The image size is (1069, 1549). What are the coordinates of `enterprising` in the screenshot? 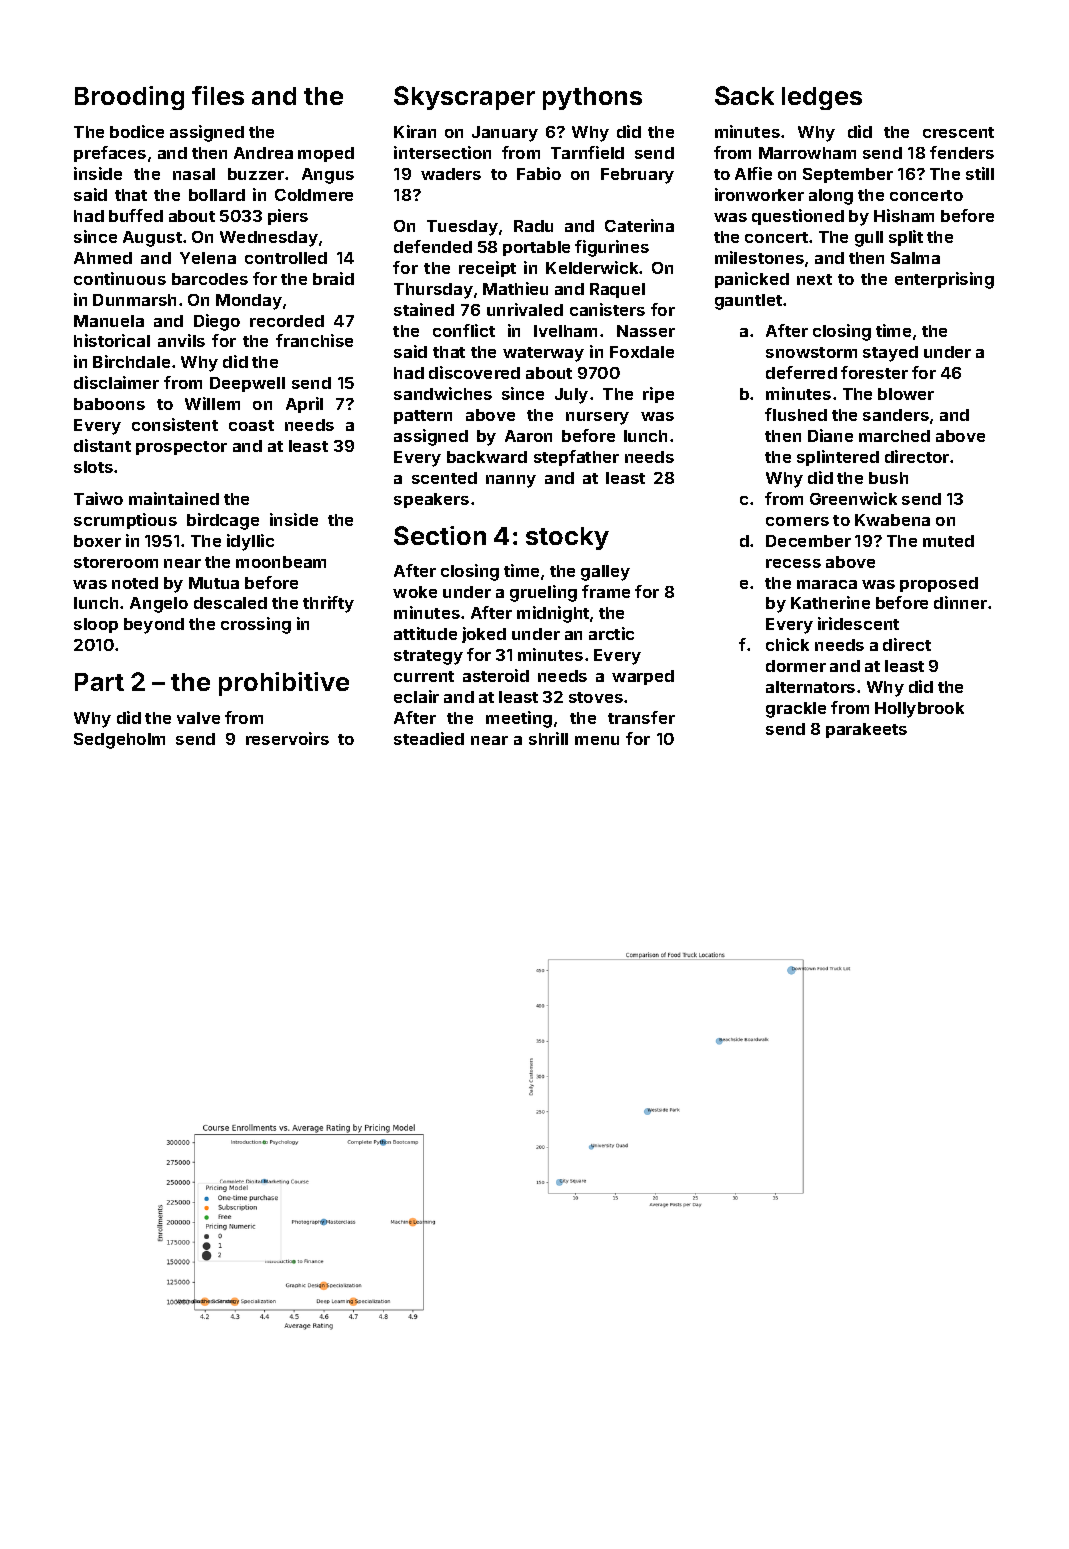 It's located at (944, 280).
